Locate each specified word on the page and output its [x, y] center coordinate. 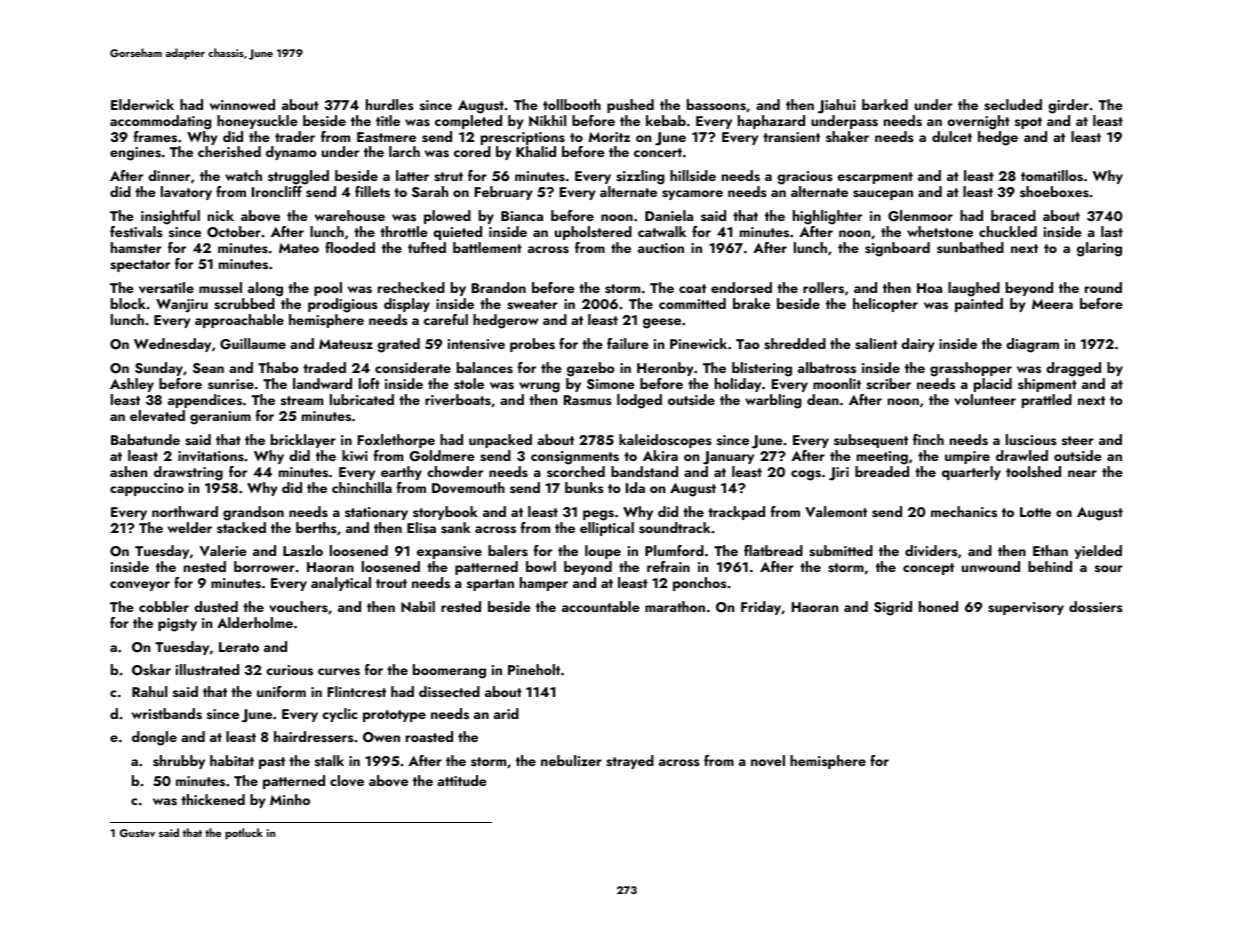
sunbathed [970, 247]
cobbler [164, 606]
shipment [1047, 385]
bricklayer [303, 441]
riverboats [458, 399]
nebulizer [571, 760]
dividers [931, 550]
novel [768, 760]
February [504, 193]
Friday [761, 608]
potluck [244, 834]
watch [243, 175]
